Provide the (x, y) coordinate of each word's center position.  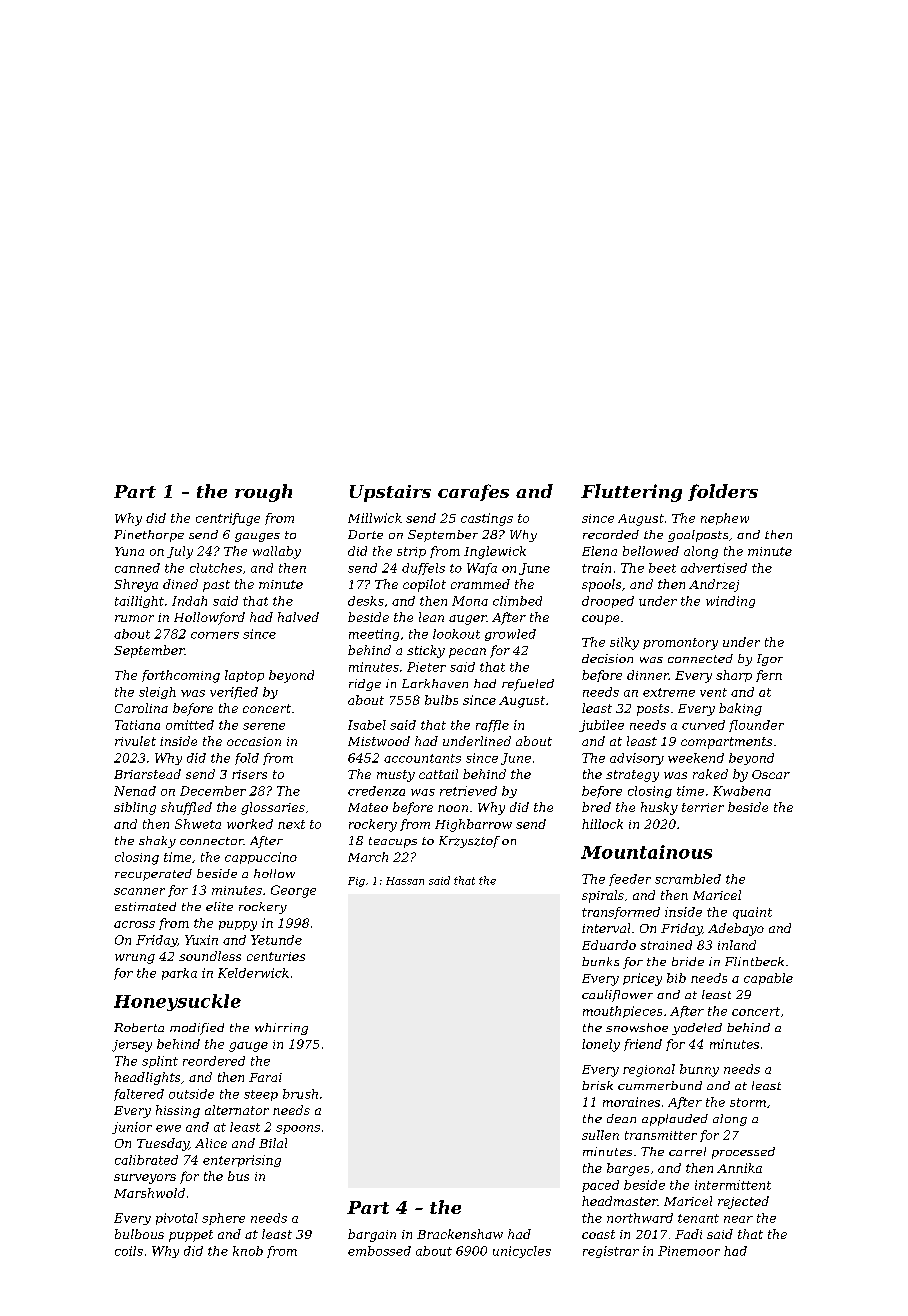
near (738, 1219)
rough (263, 493)
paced (600, 1186)
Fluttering (631, 493)
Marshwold (149, 1193)
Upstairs (390, 493)
